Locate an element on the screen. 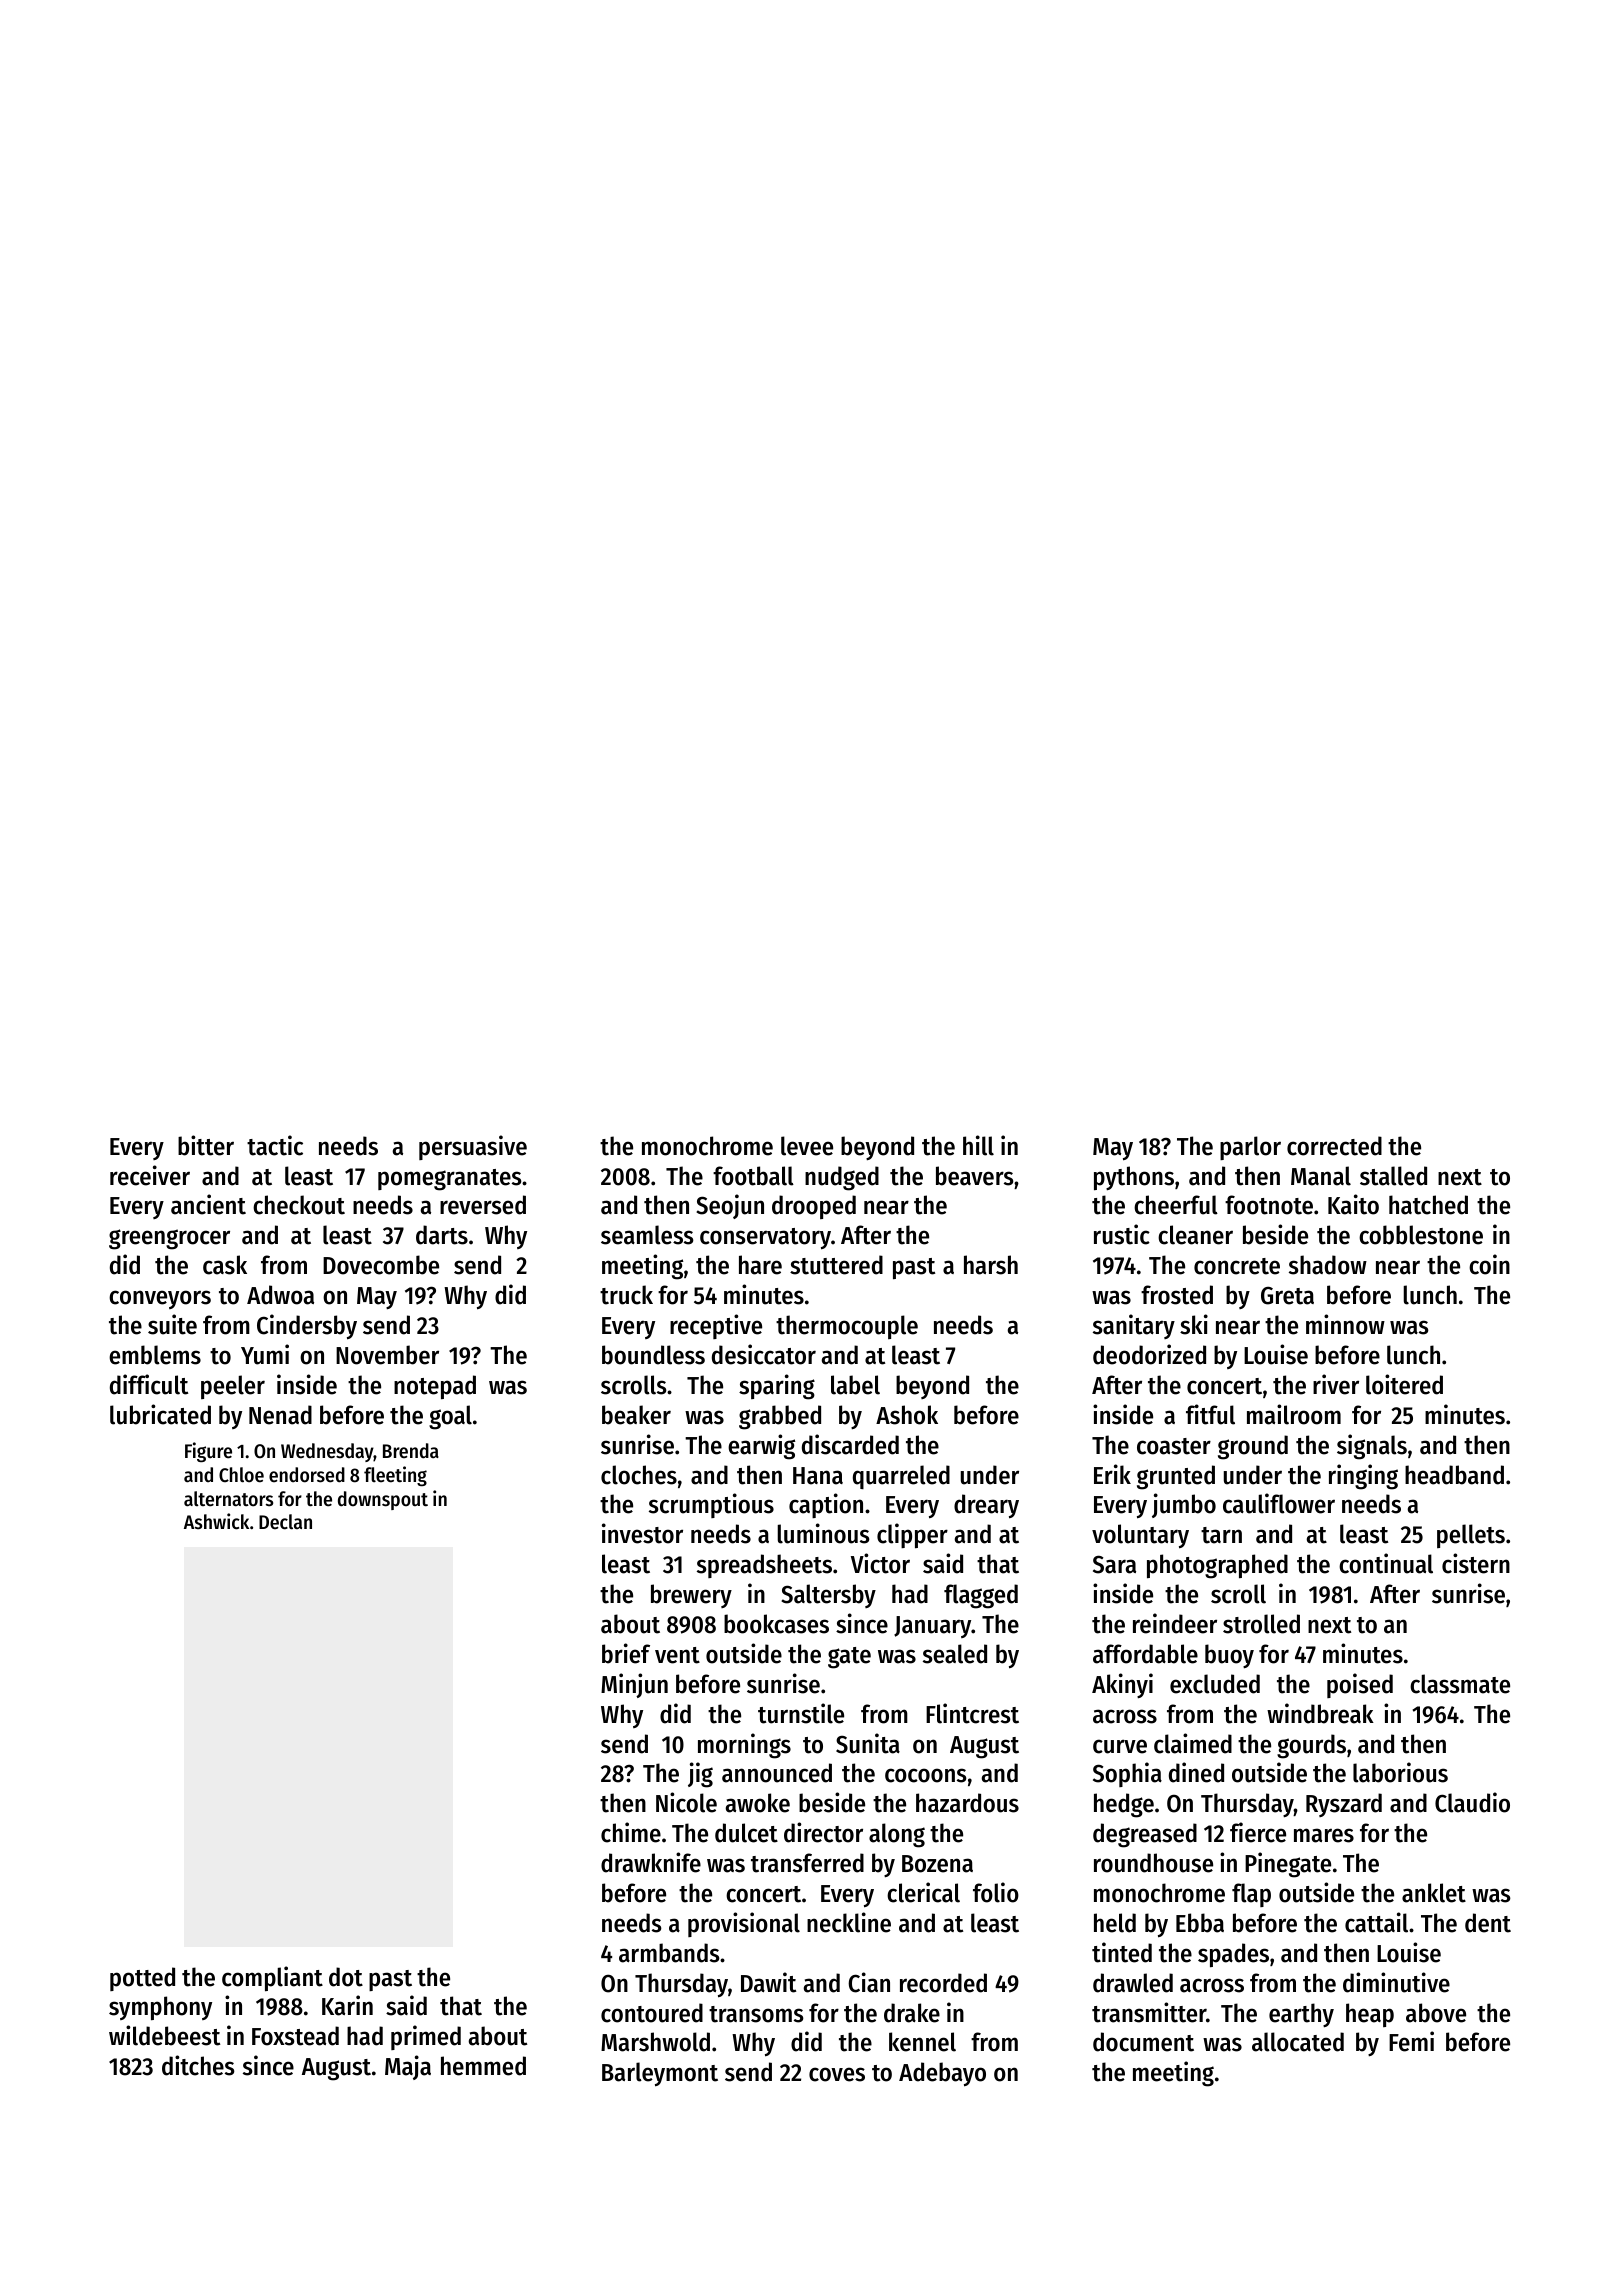  Dawit is located at coordinates (768, 1982).
